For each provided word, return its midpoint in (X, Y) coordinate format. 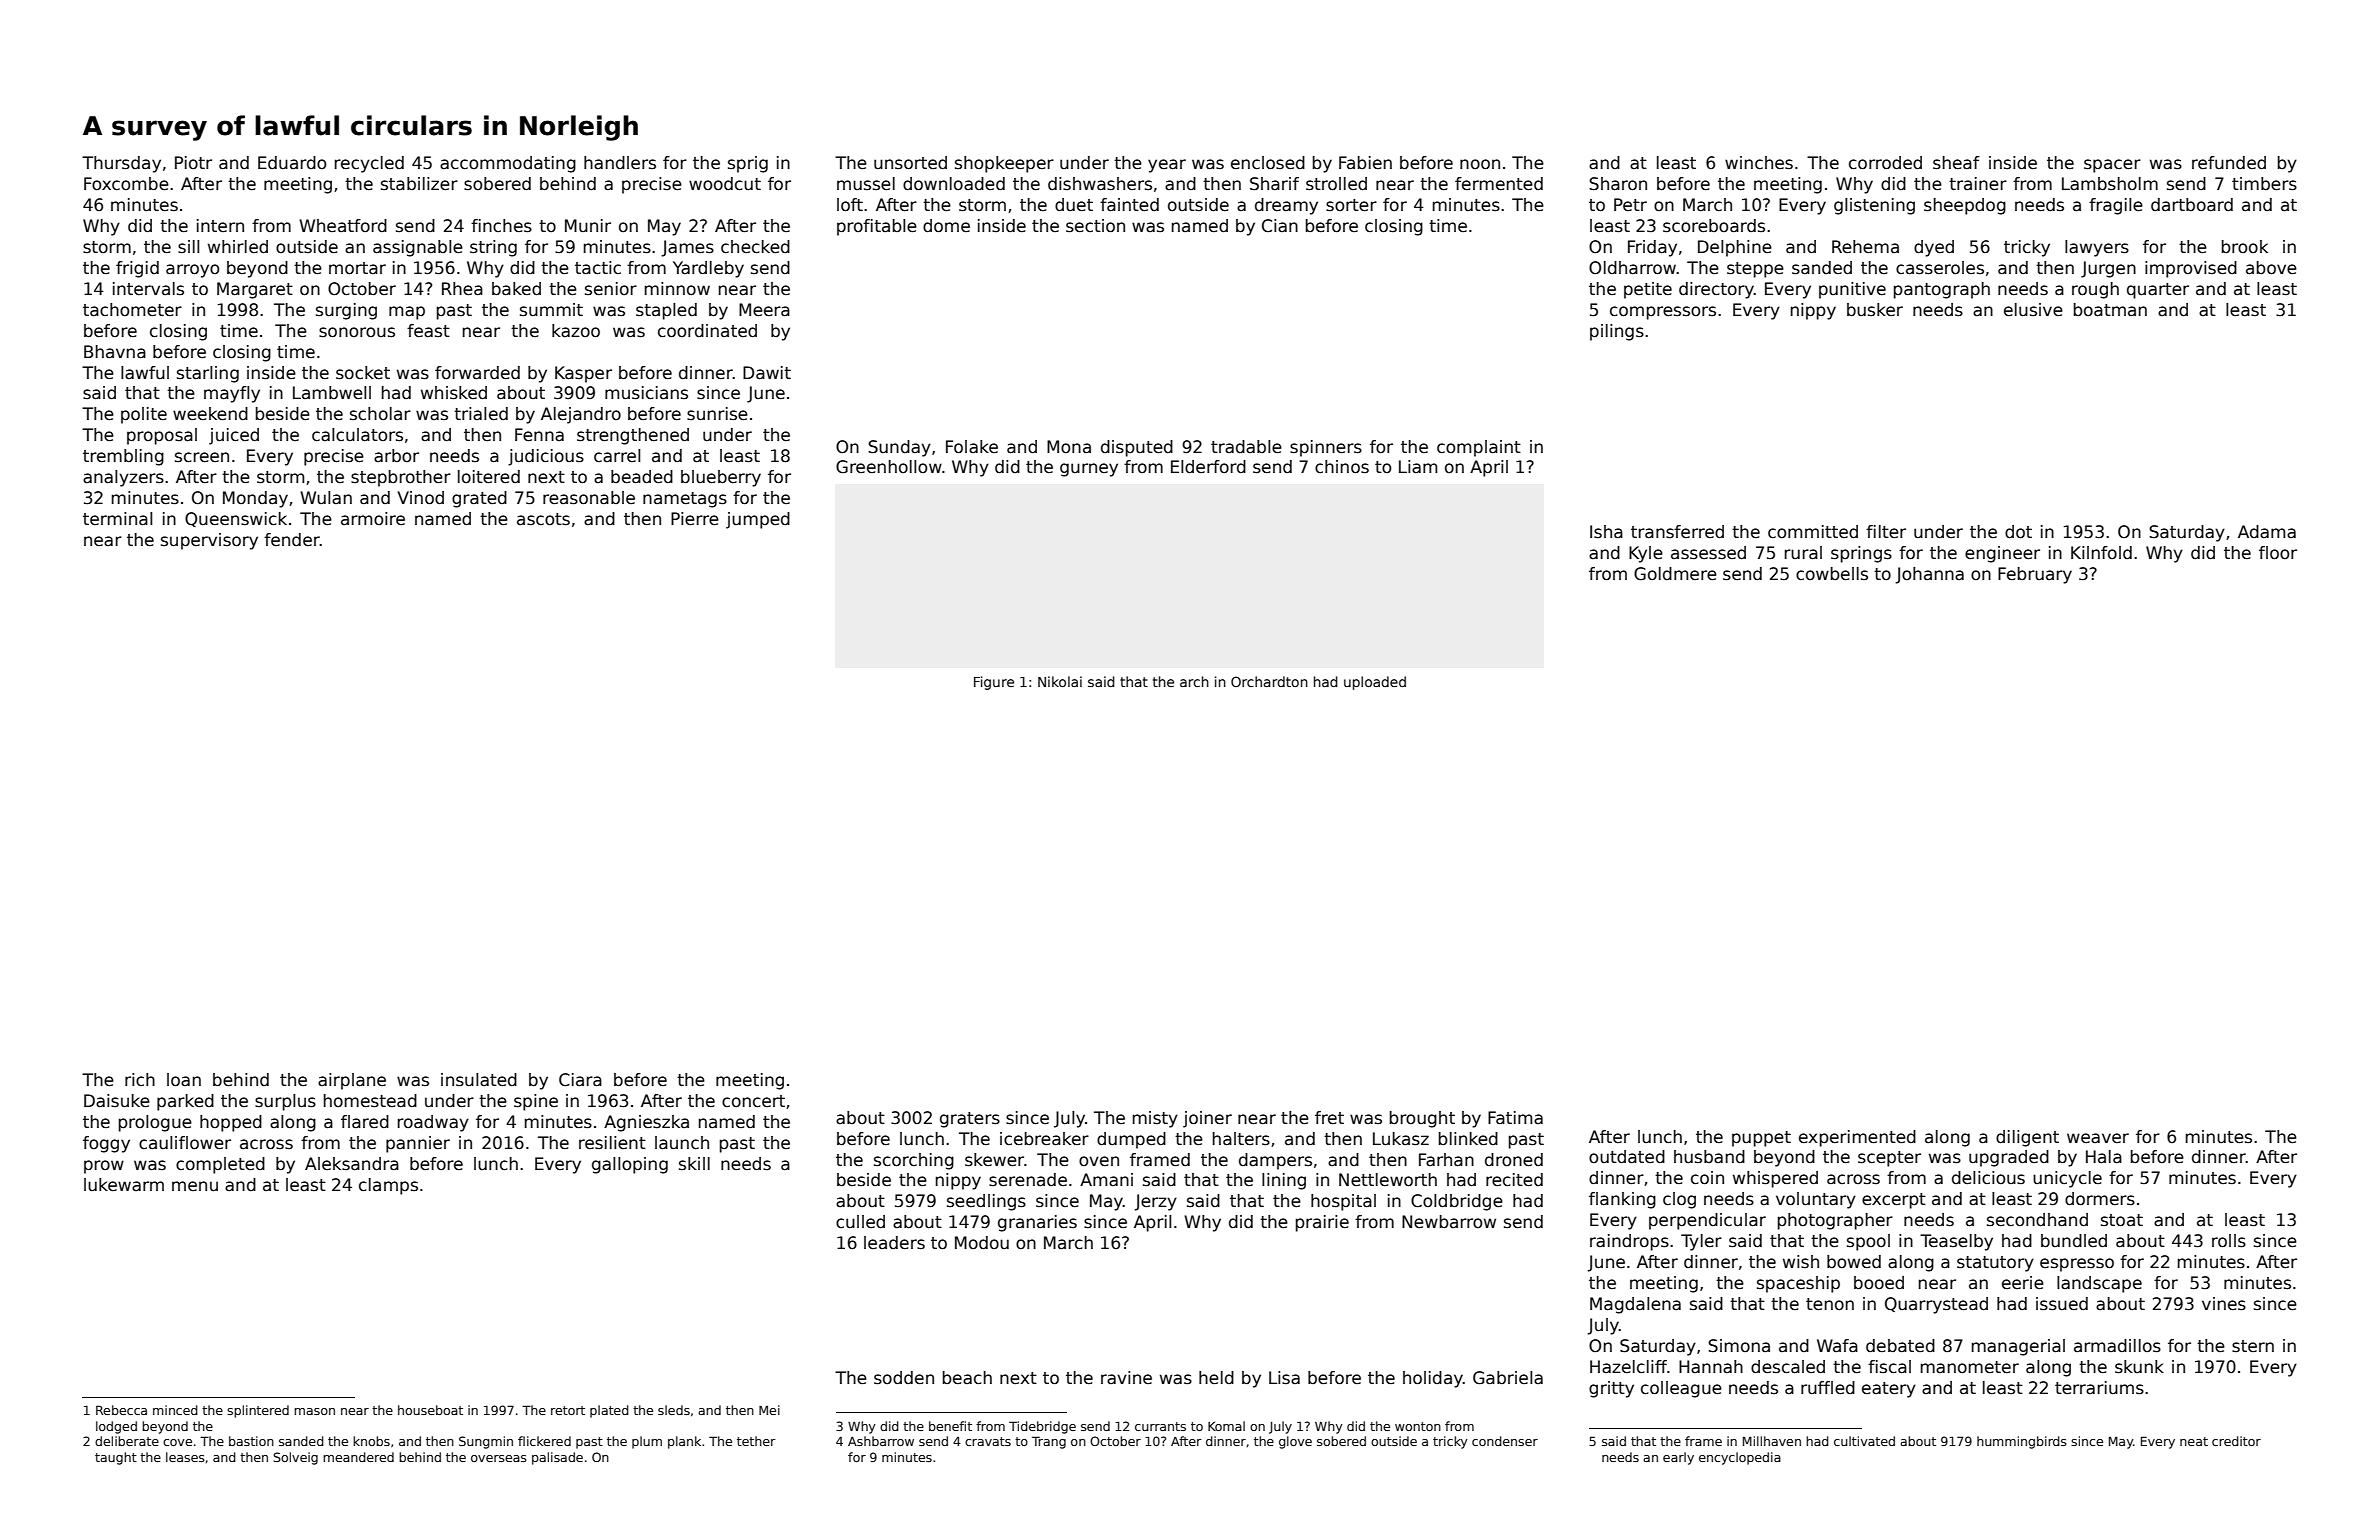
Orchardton (1269, 681)
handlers (620, 163)
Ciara (580, 1080)
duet (1074, 205)
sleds (674, 1410)
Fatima (1515, 1118)
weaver (2098, 1138)
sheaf (1956, 163)
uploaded (1375, 683)
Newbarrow (1449, 1222)
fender (292, 539)
